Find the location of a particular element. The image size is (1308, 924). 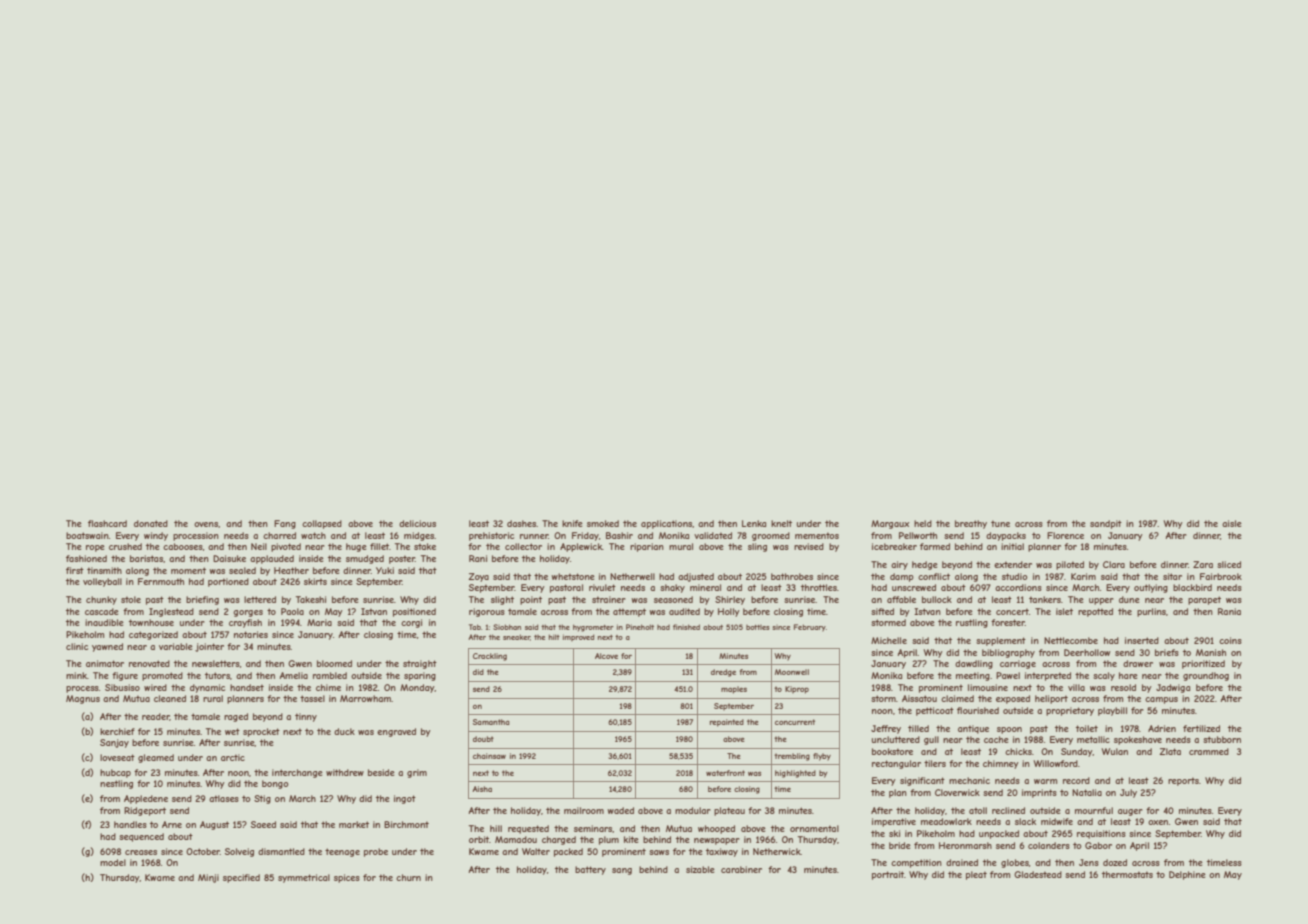

Lenka is located at coordinates (754, 523).
